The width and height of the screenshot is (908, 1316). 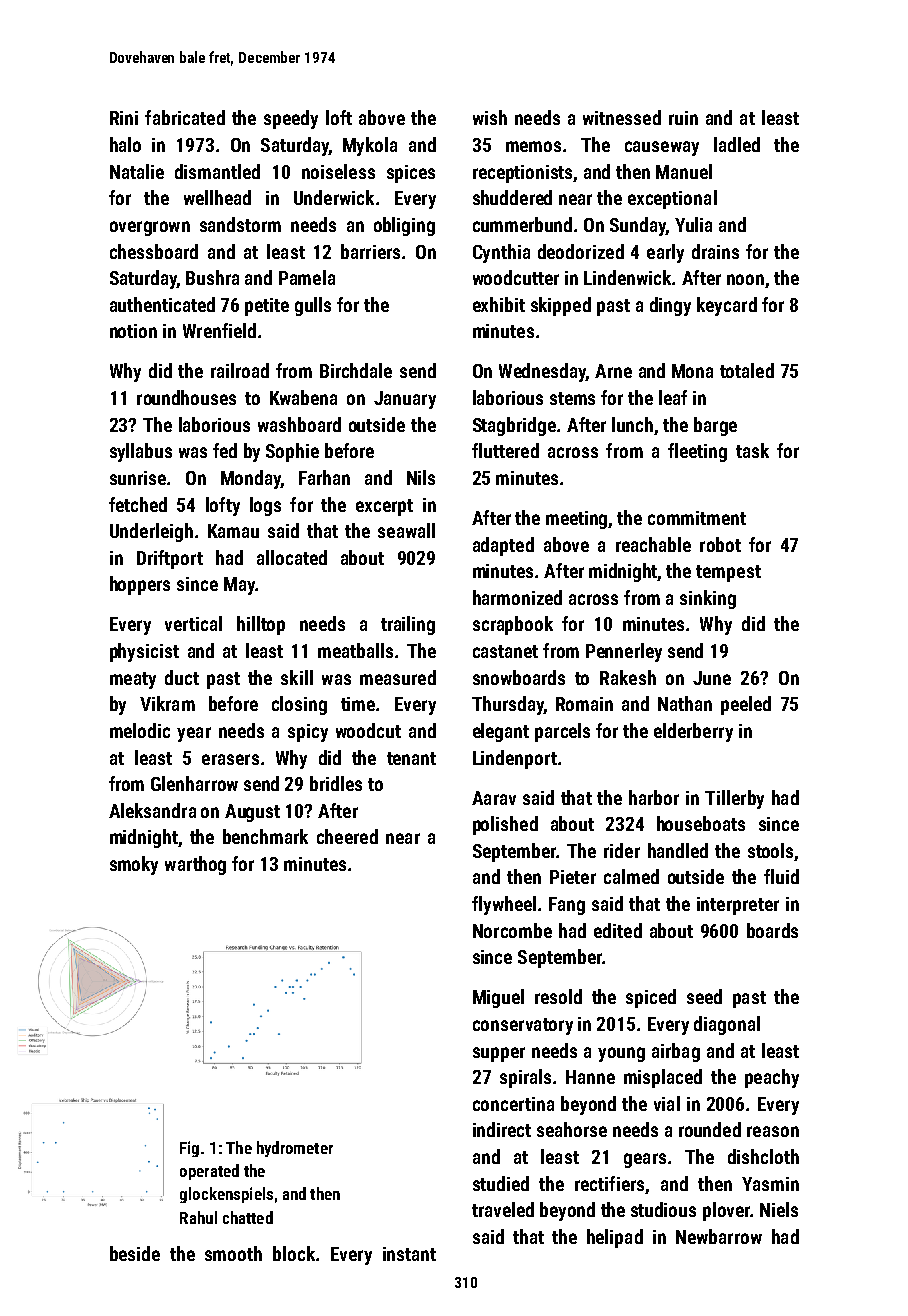 I want to click on scrapbook, so click(x=513, y=625).
